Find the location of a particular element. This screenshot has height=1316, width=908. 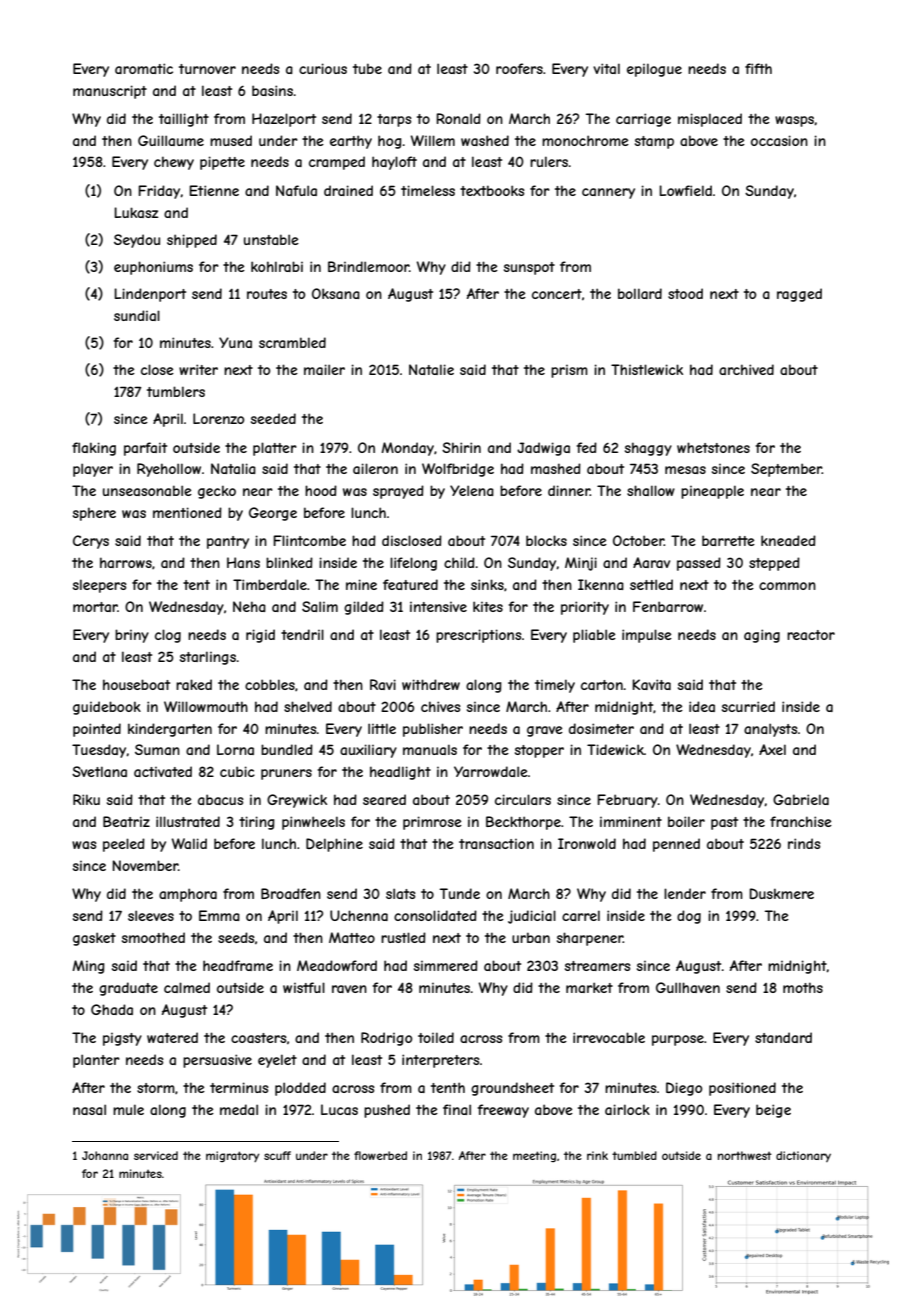

Natalie is located at coordinates (431, 369).
